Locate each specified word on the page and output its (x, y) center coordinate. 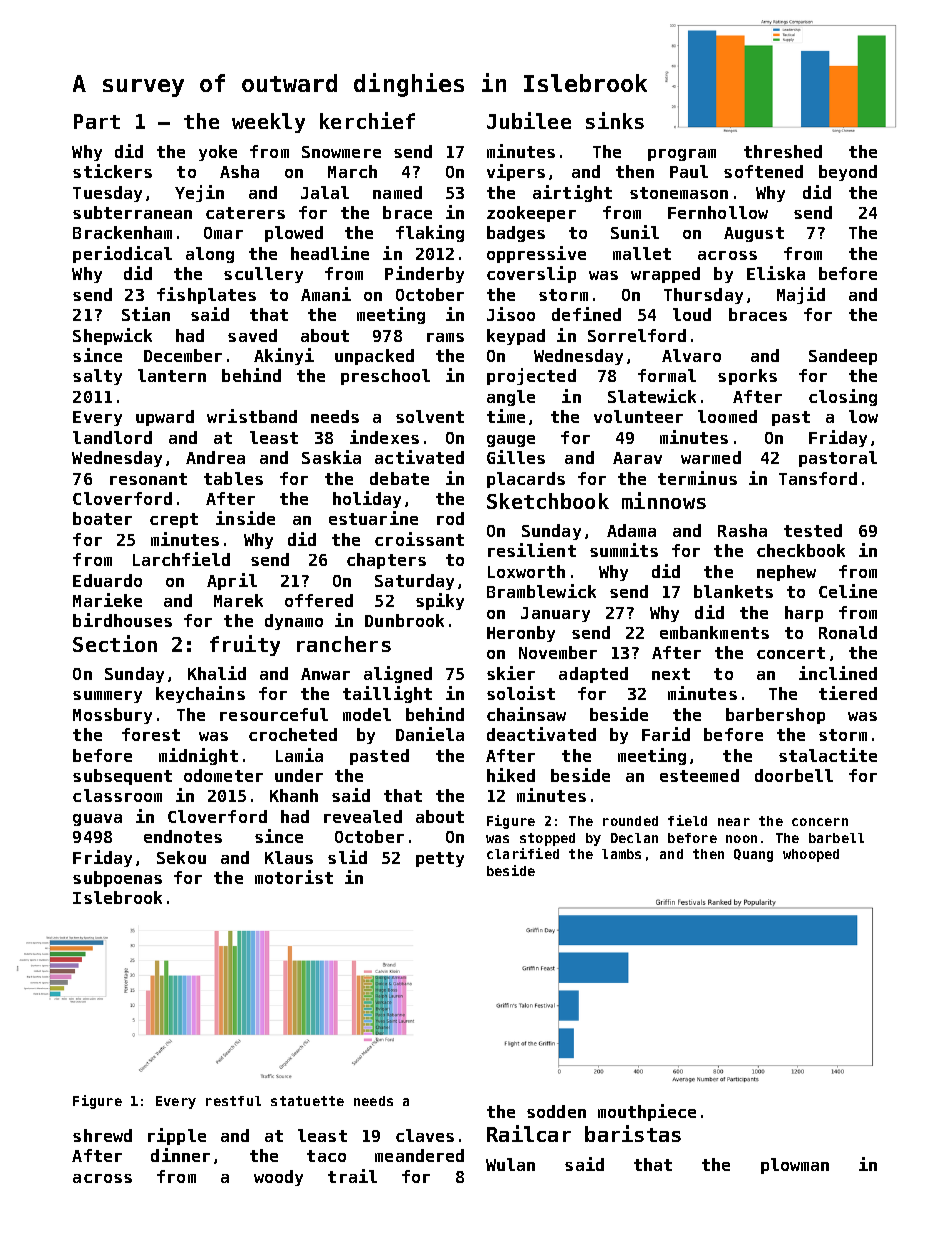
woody (278, 1178)
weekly (268, 123)
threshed (783, 151)
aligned (398, 674)
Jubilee (529, 120)
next (671, 674)
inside (245, 518)
